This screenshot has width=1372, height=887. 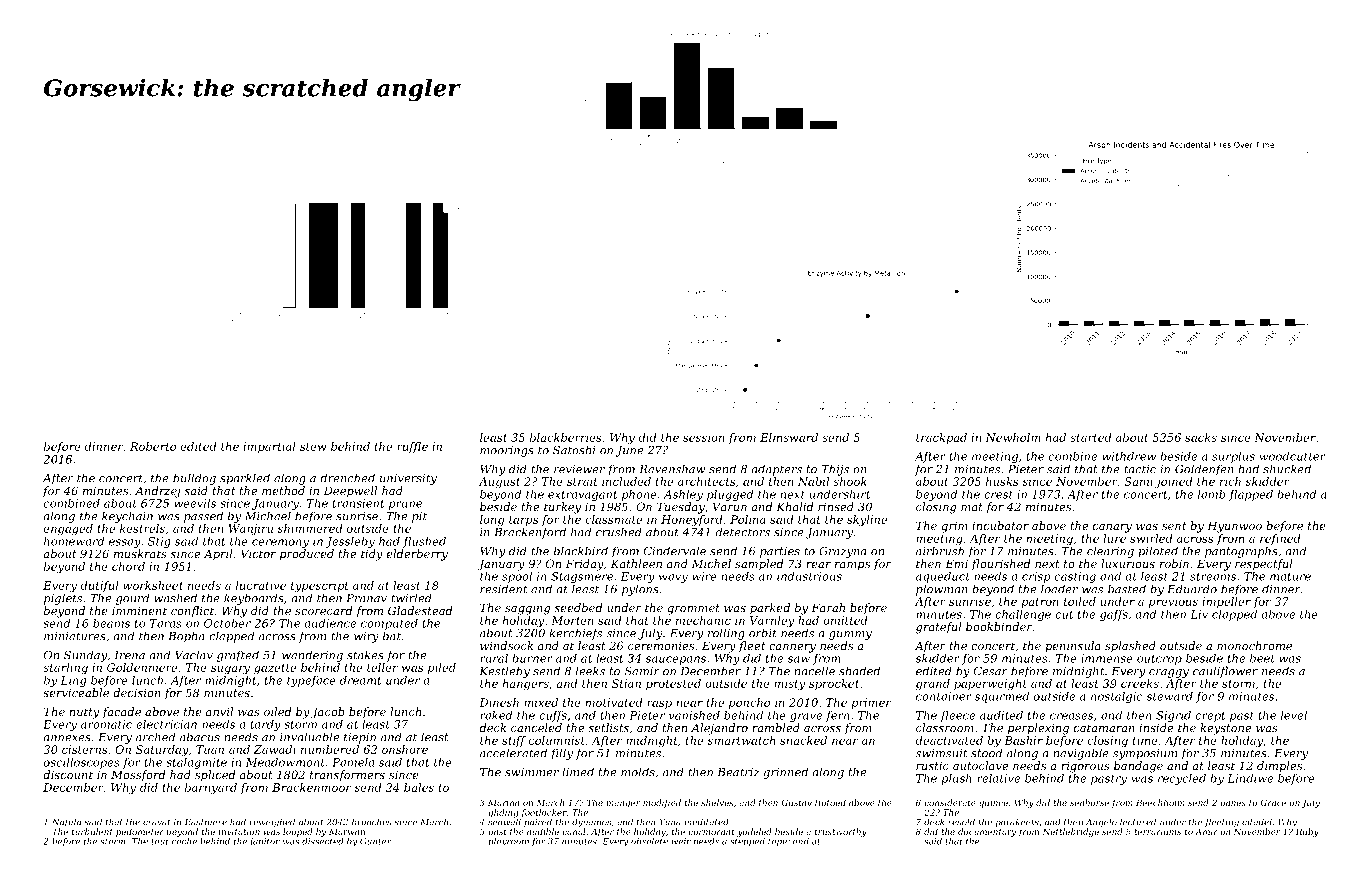 What do you see at coordinates (1201, 437) in the screenshot?
I see `sacks` at bounding box center [1201, 437].
